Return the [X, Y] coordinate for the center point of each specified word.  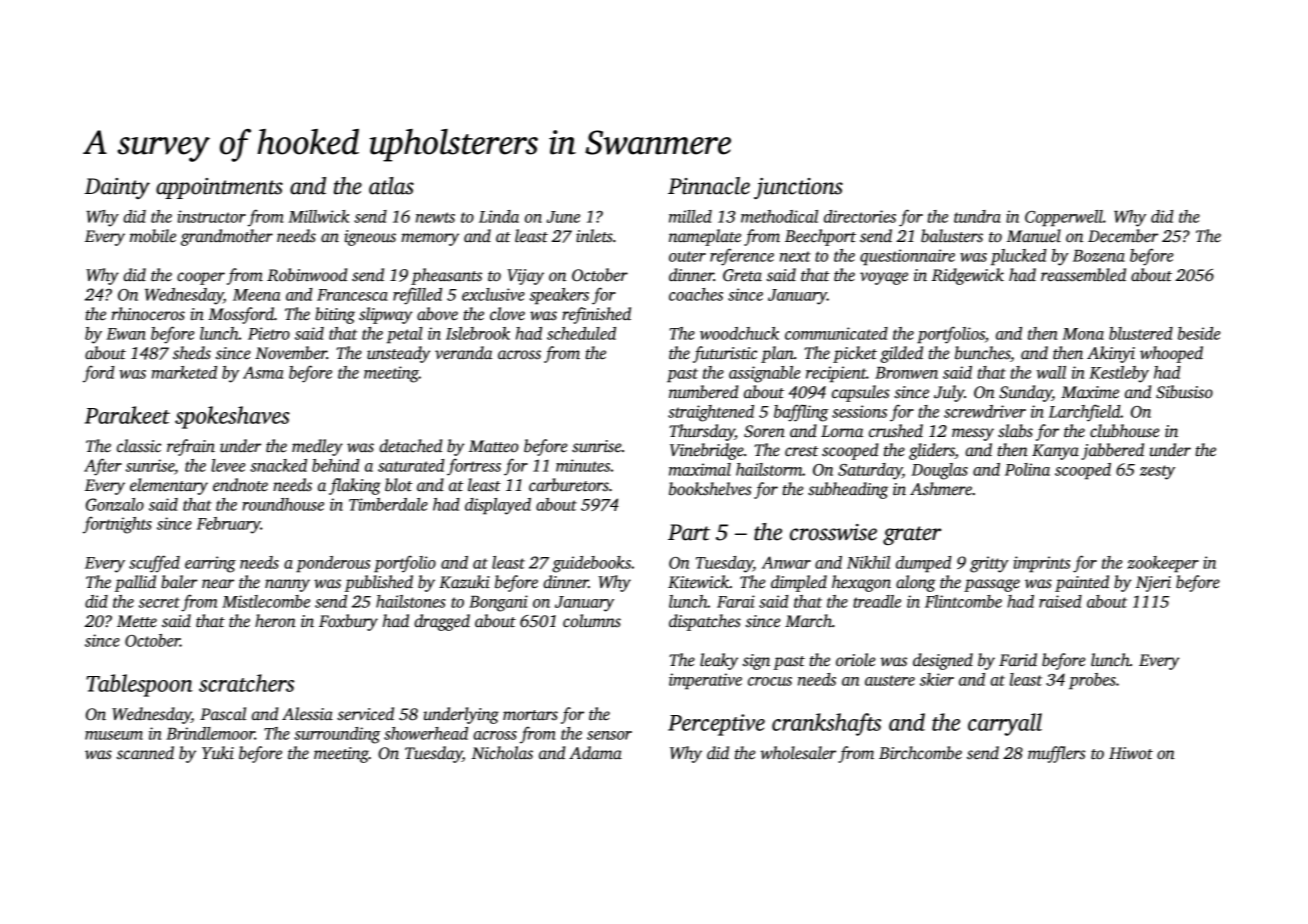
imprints [1041, 564]
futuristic [725, 354]
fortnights [117, 525]
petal [405, 335]
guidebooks [591, 564]
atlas [391, 186]
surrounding [337, 735]
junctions [798, 188]
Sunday [1025, 393]
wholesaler [798, 753]
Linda [499, 216]
